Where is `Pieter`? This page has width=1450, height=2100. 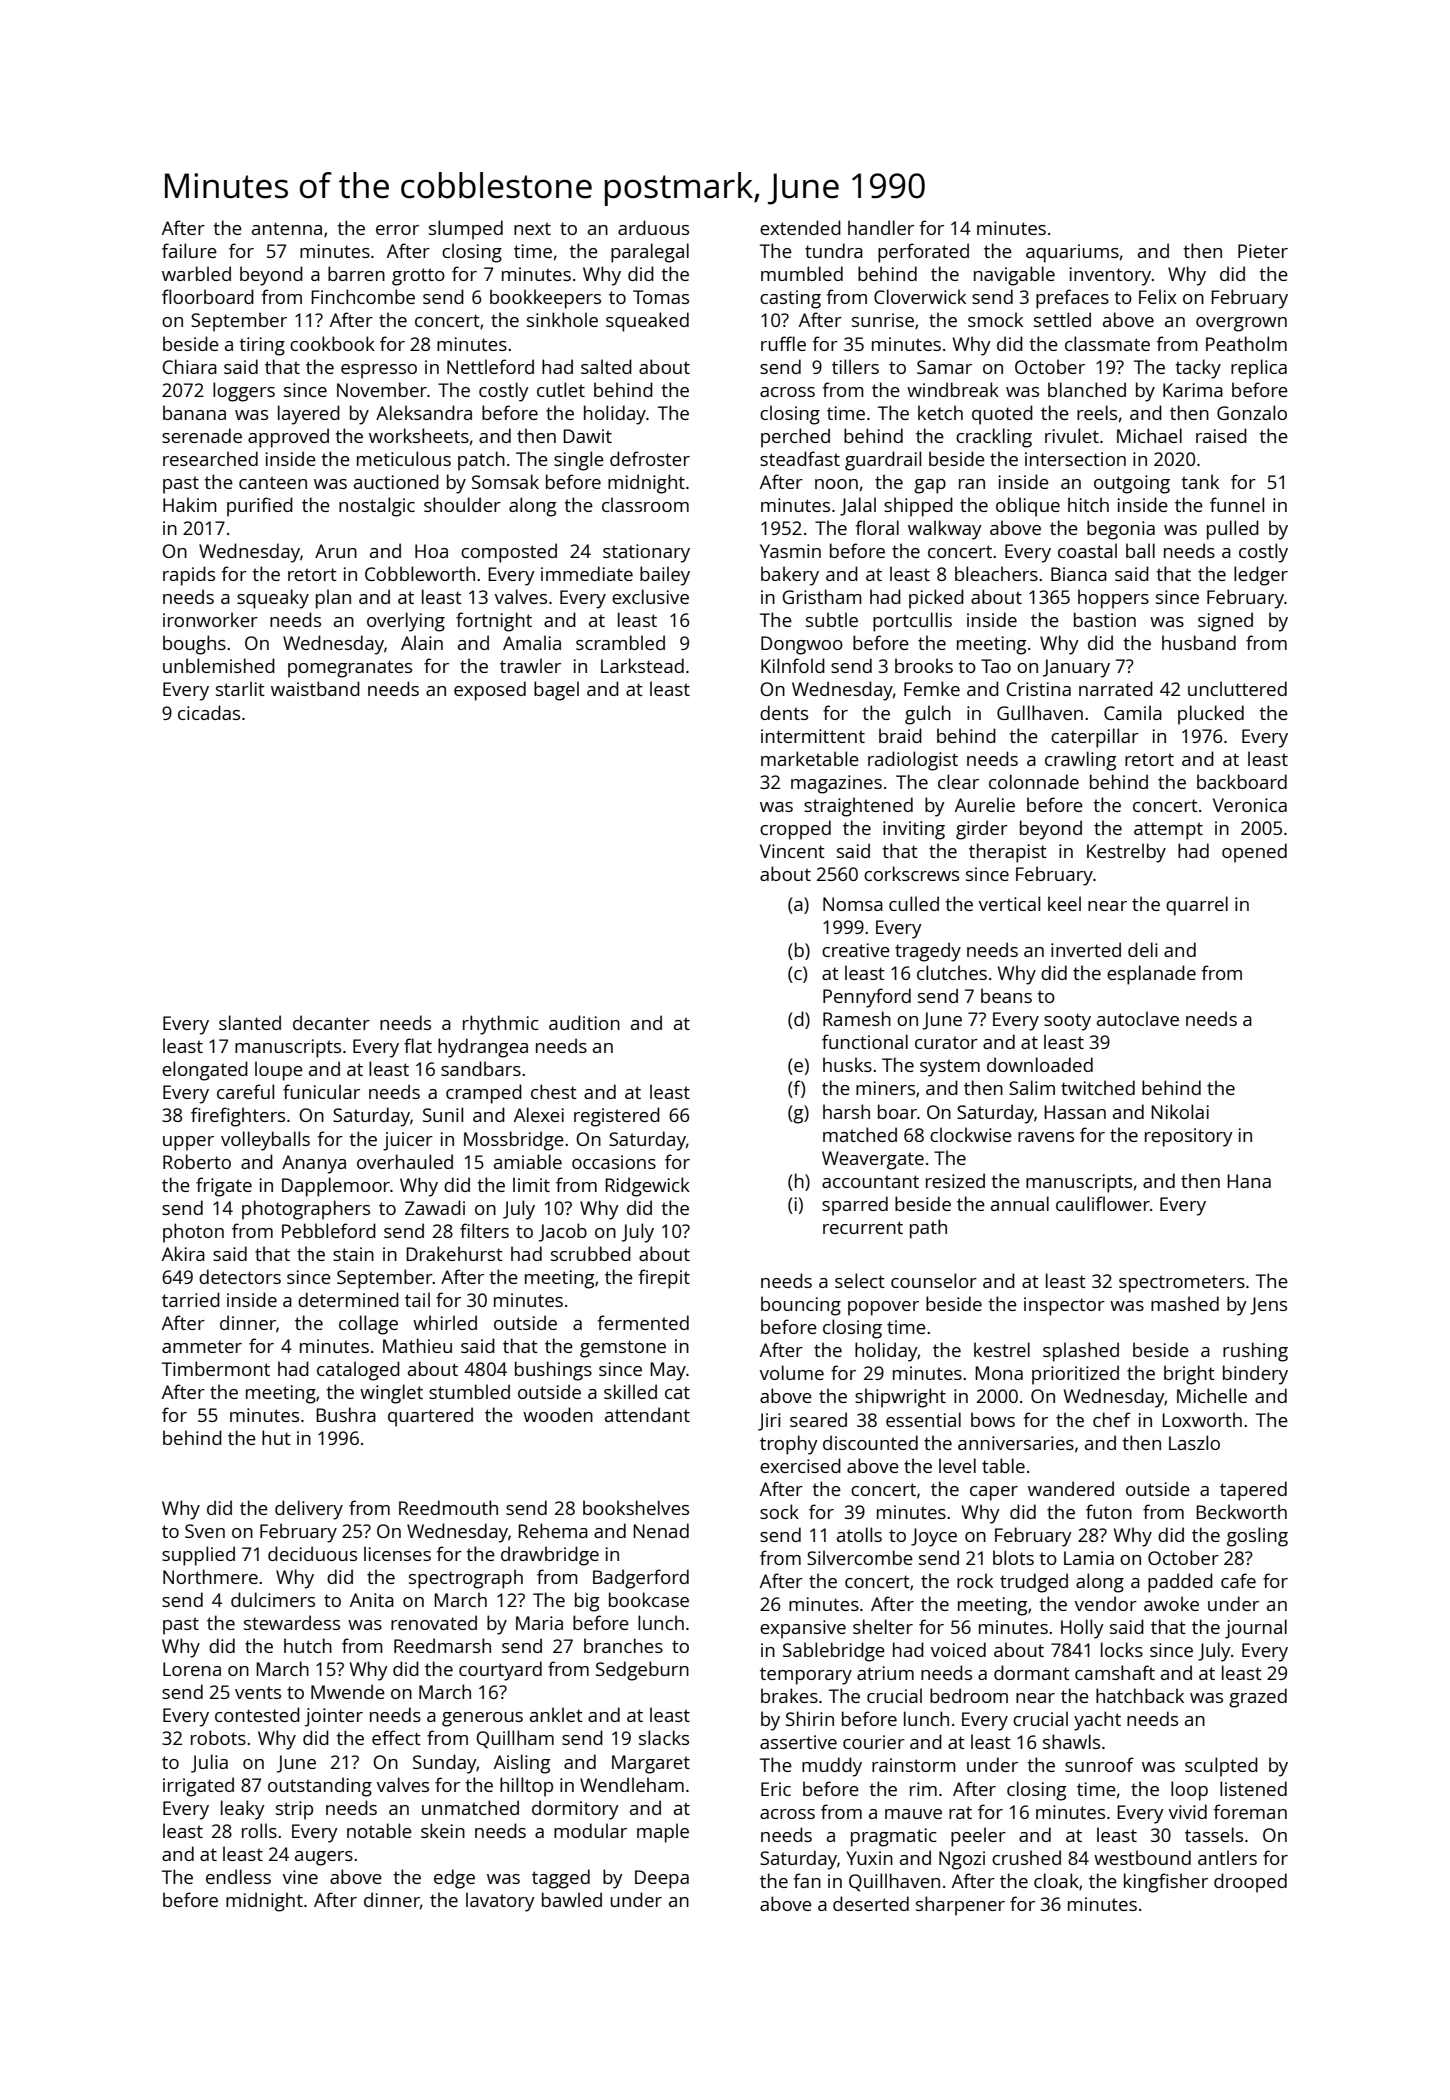 Pieter is located at coordinates (1263, 251).
